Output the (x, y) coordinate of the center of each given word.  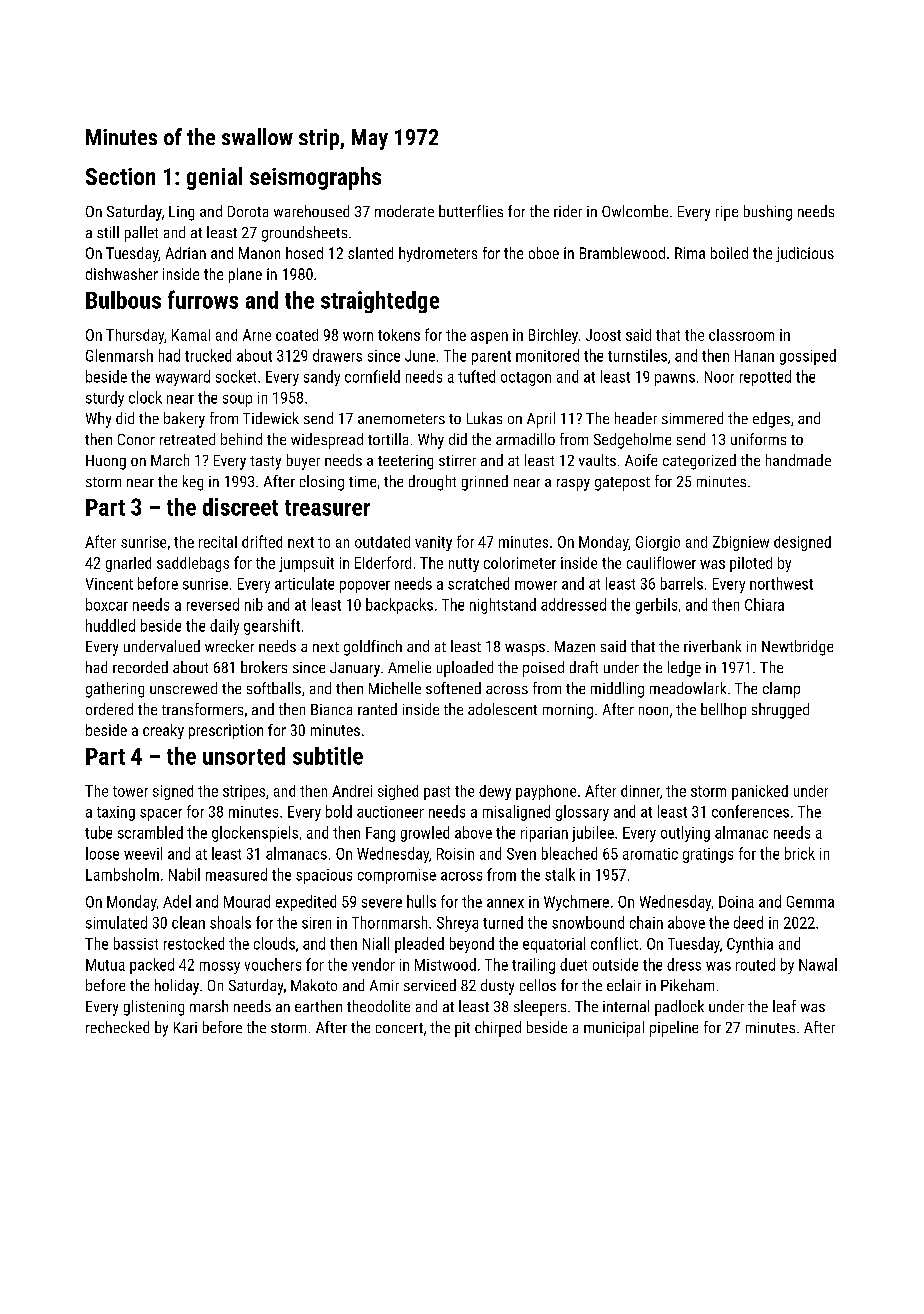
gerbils (656, 606)
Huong (106, 462)
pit (462, 1029)
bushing (768, 213)
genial (214, 178)
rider (568, 211)
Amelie (409, 667)
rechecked (117, 1027)
